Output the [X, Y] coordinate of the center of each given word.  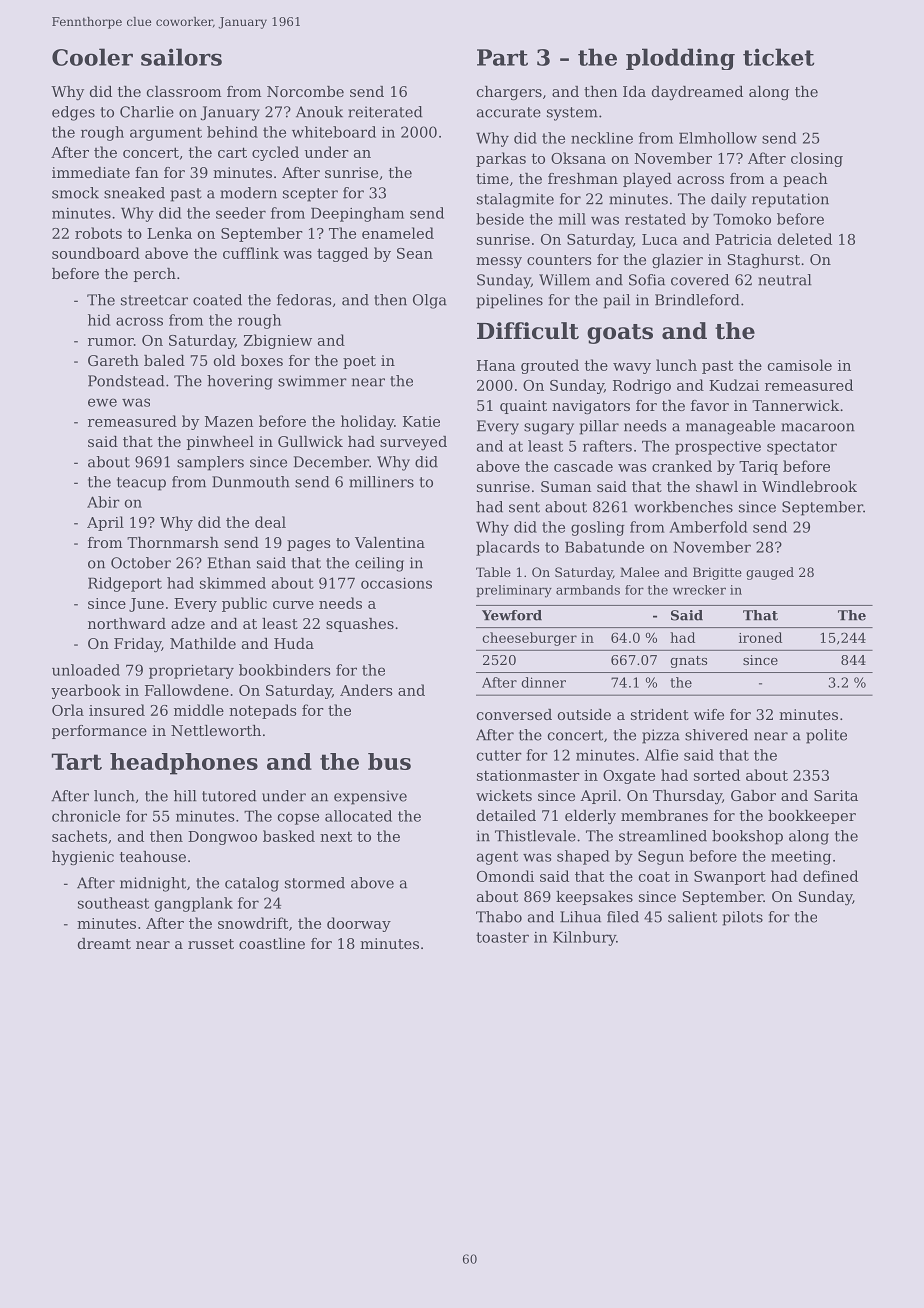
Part [502, 57]
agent [497, 858]
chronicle [86, 816]
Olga [430, 301]
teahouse [153, 856]
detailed [506, 815]
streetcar [154, 300]
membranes [664, 815]
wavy [632, 368]
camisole [800, 365]
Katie [421, 421]
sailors [181, 57]
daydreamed [697, 93]
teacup [141, 484]
